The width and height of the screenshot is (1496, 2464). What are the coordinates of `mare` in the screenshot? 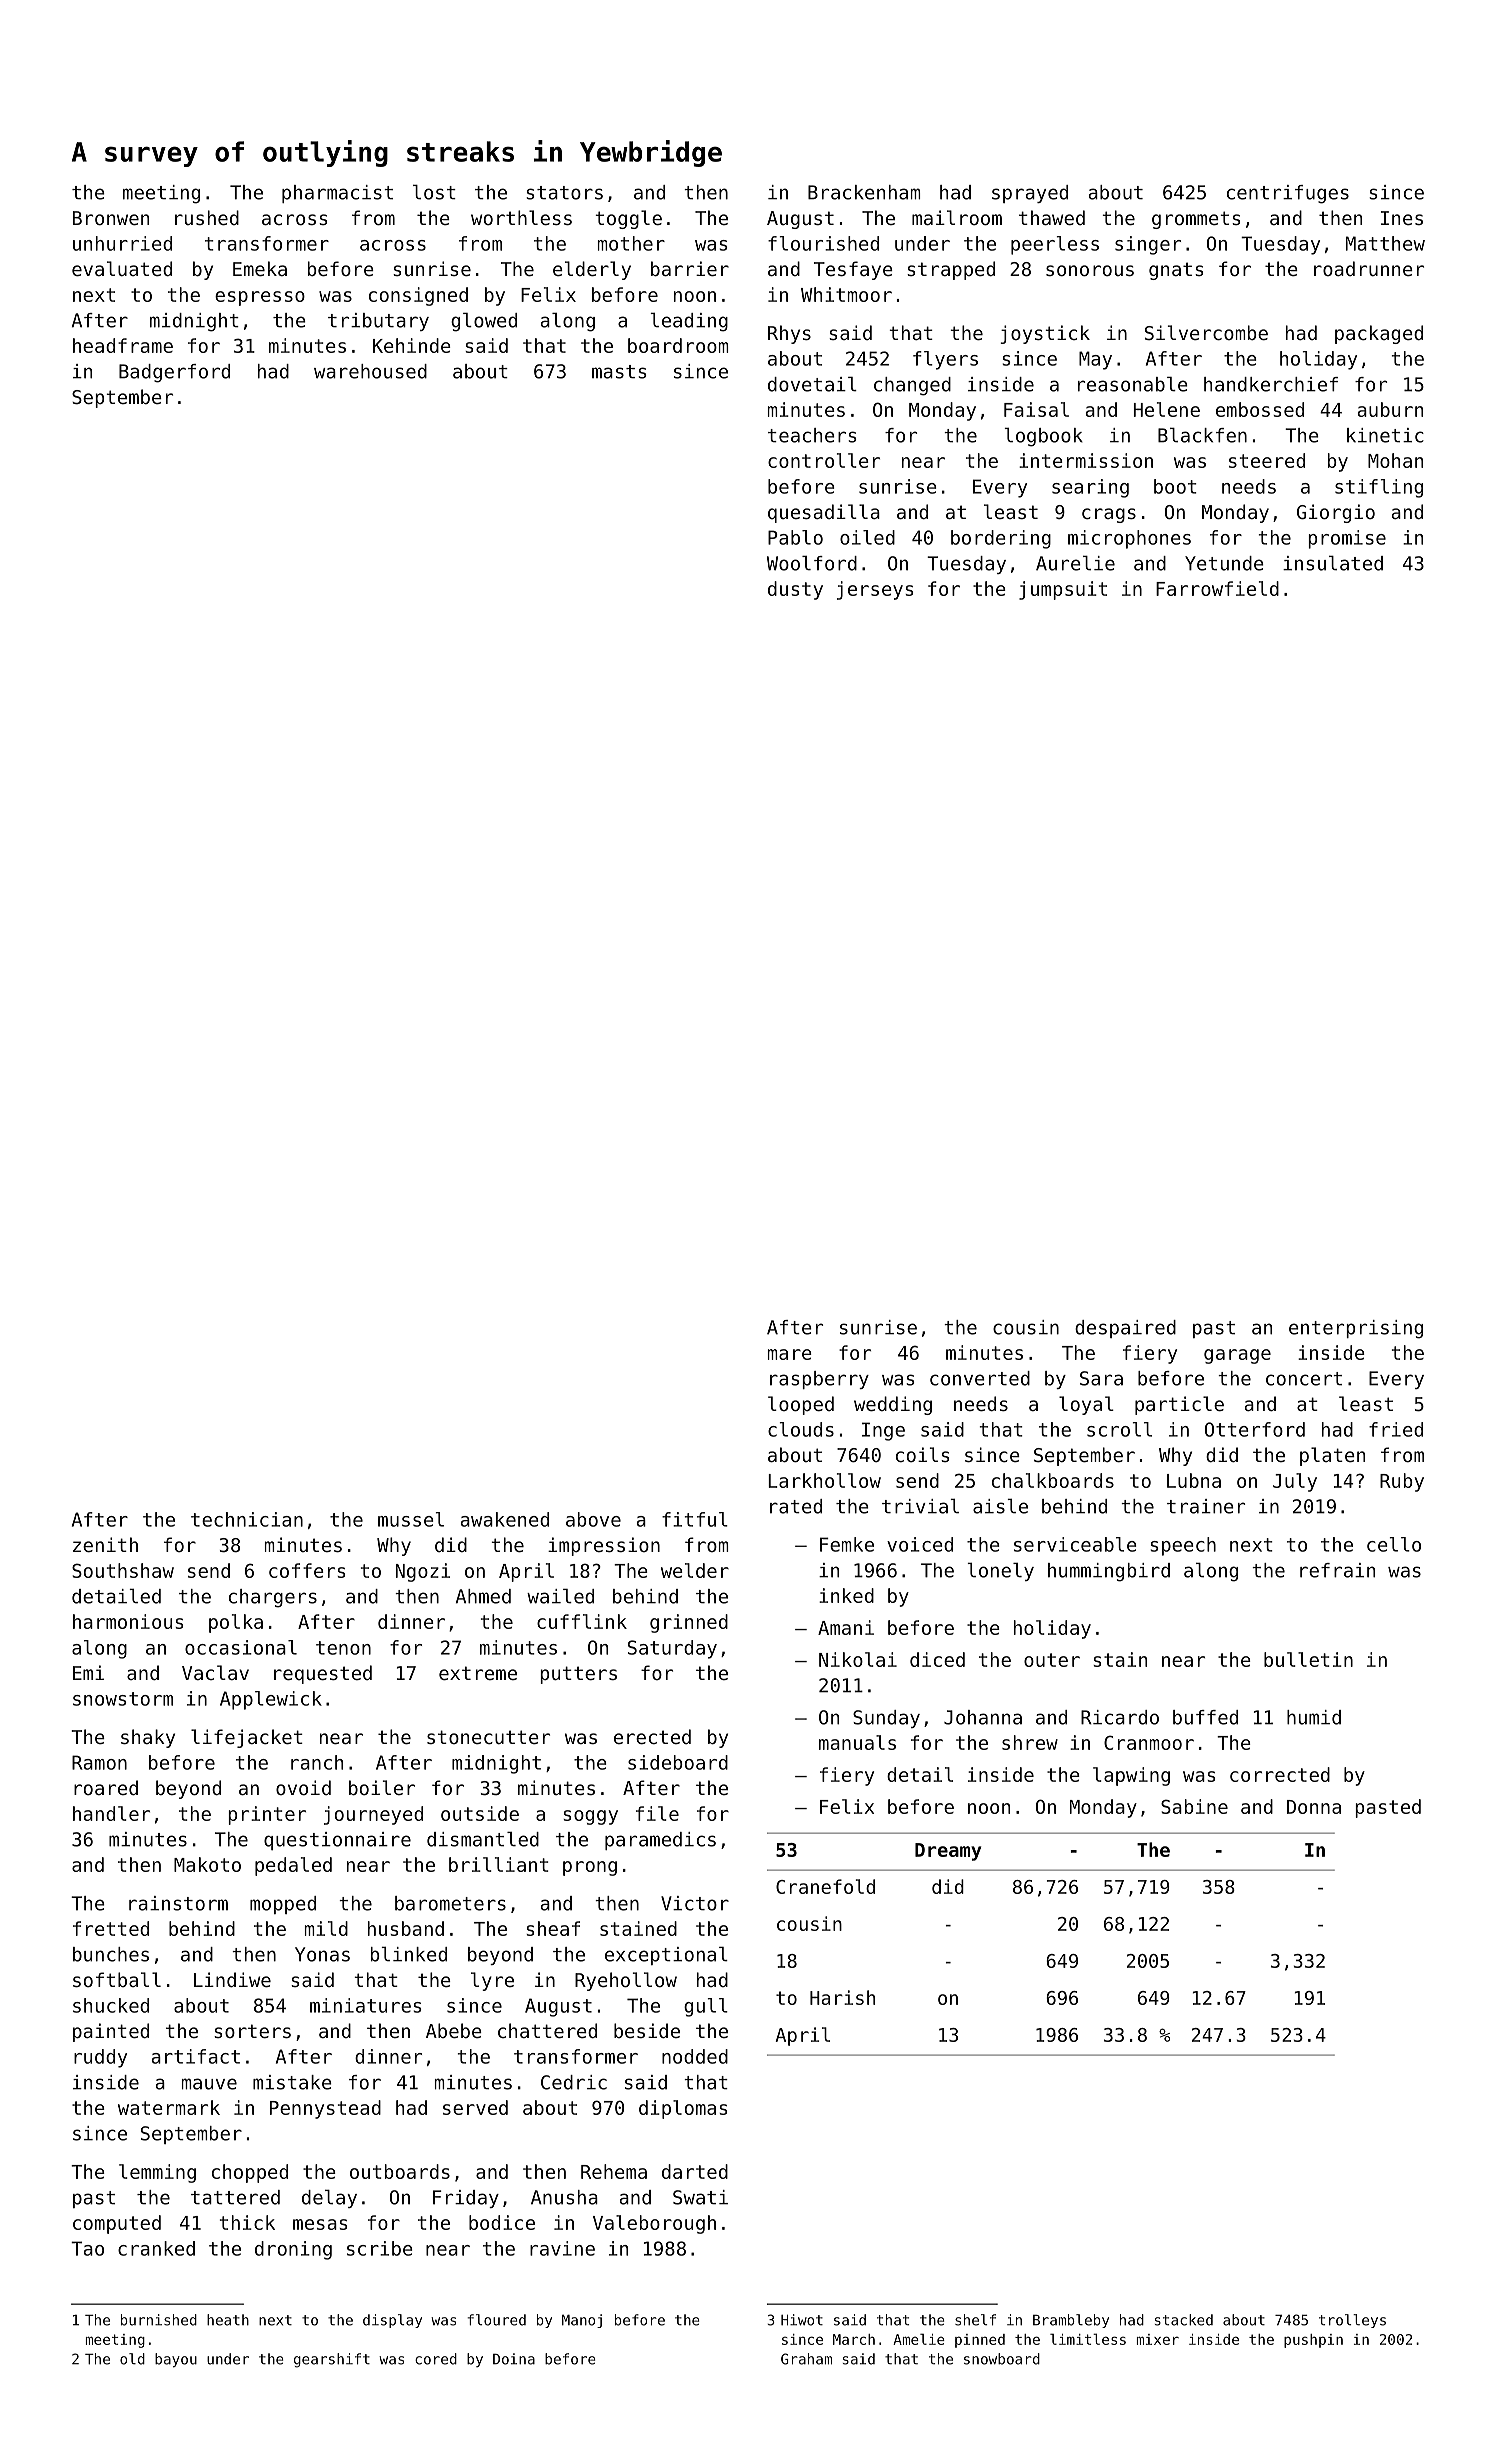 It's located at (790, 1354).
